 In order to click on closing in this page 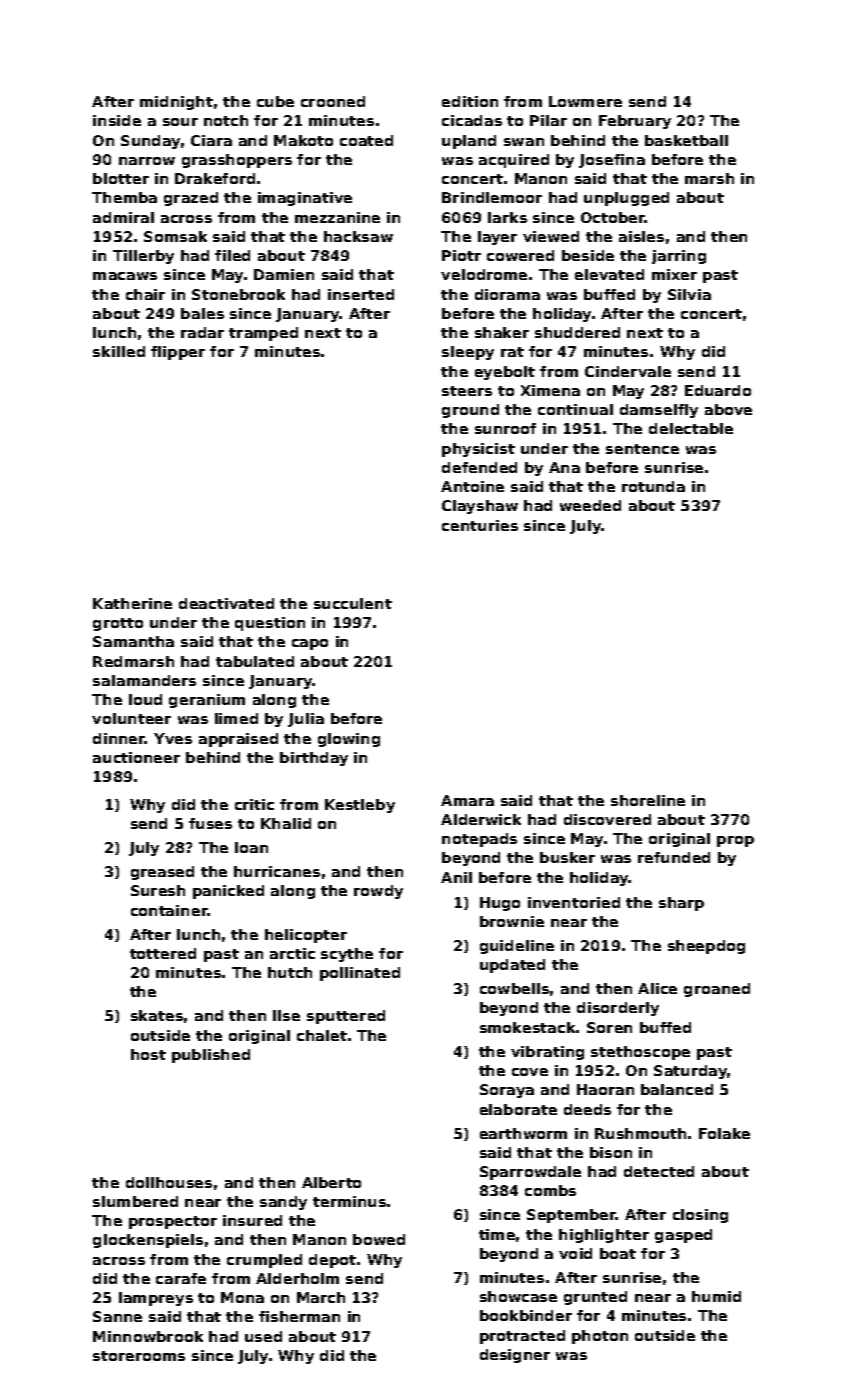, I will do `click(700, 1216)`.
